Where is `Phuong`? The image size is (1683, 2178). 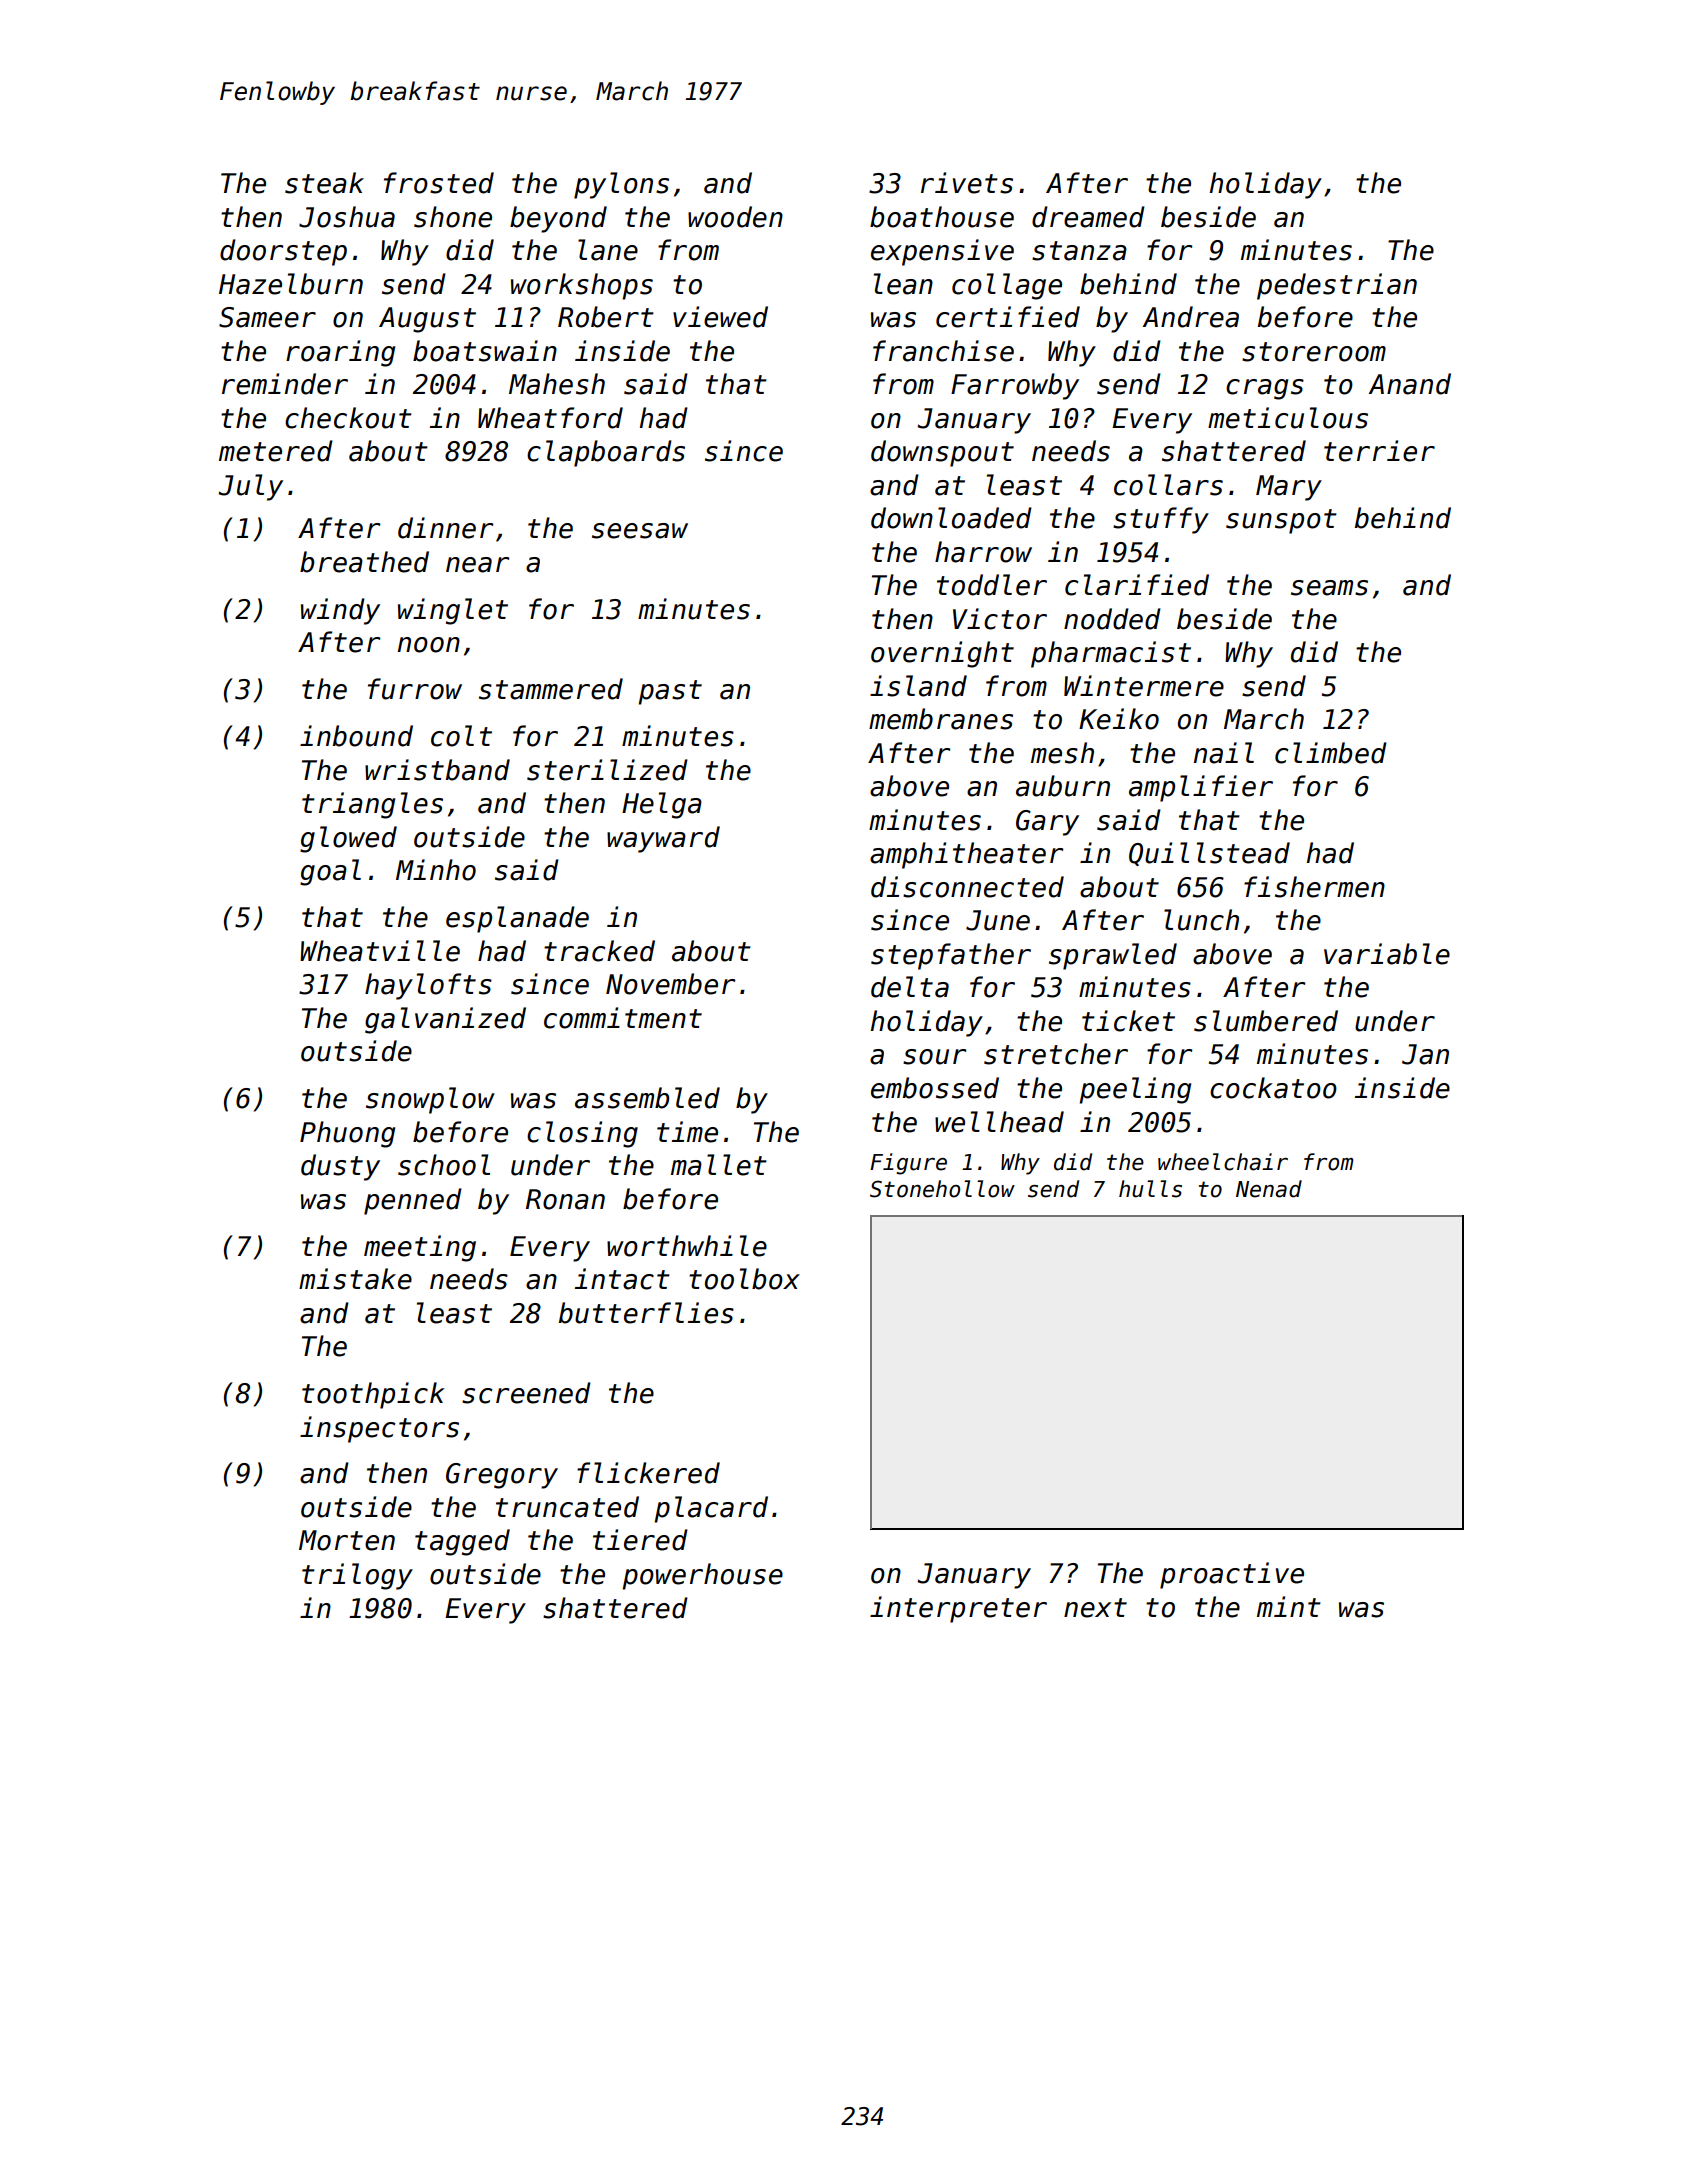 Phuong is located at coordinates (347, 1134).
